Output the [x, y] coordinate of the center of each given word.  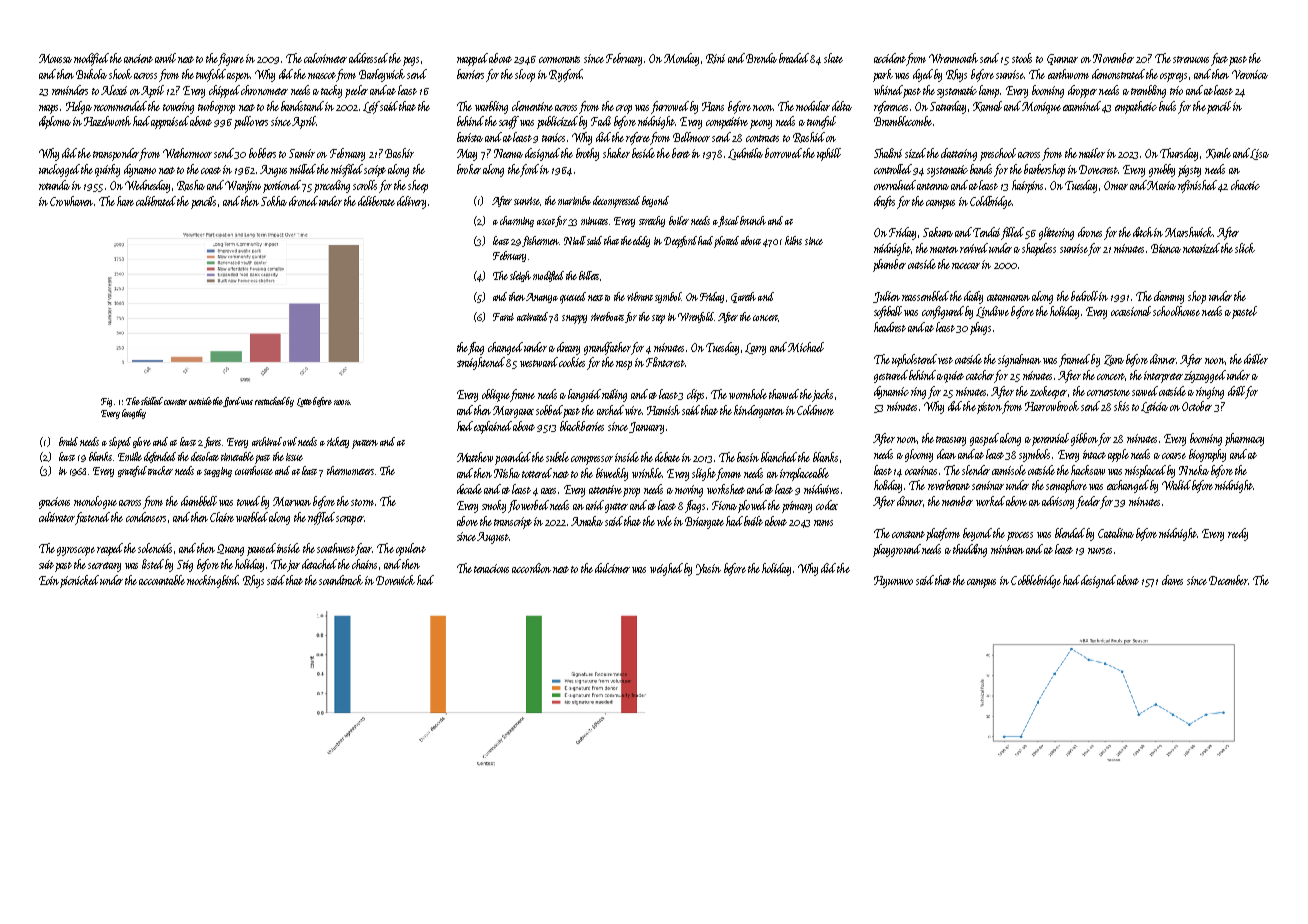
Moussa [55, 58]
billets [589, 275]
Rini [715, 59]
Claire [222, 517]
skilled [152, 401]
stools [1022, 58]
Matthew [475, 457]
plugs [980, 328]
